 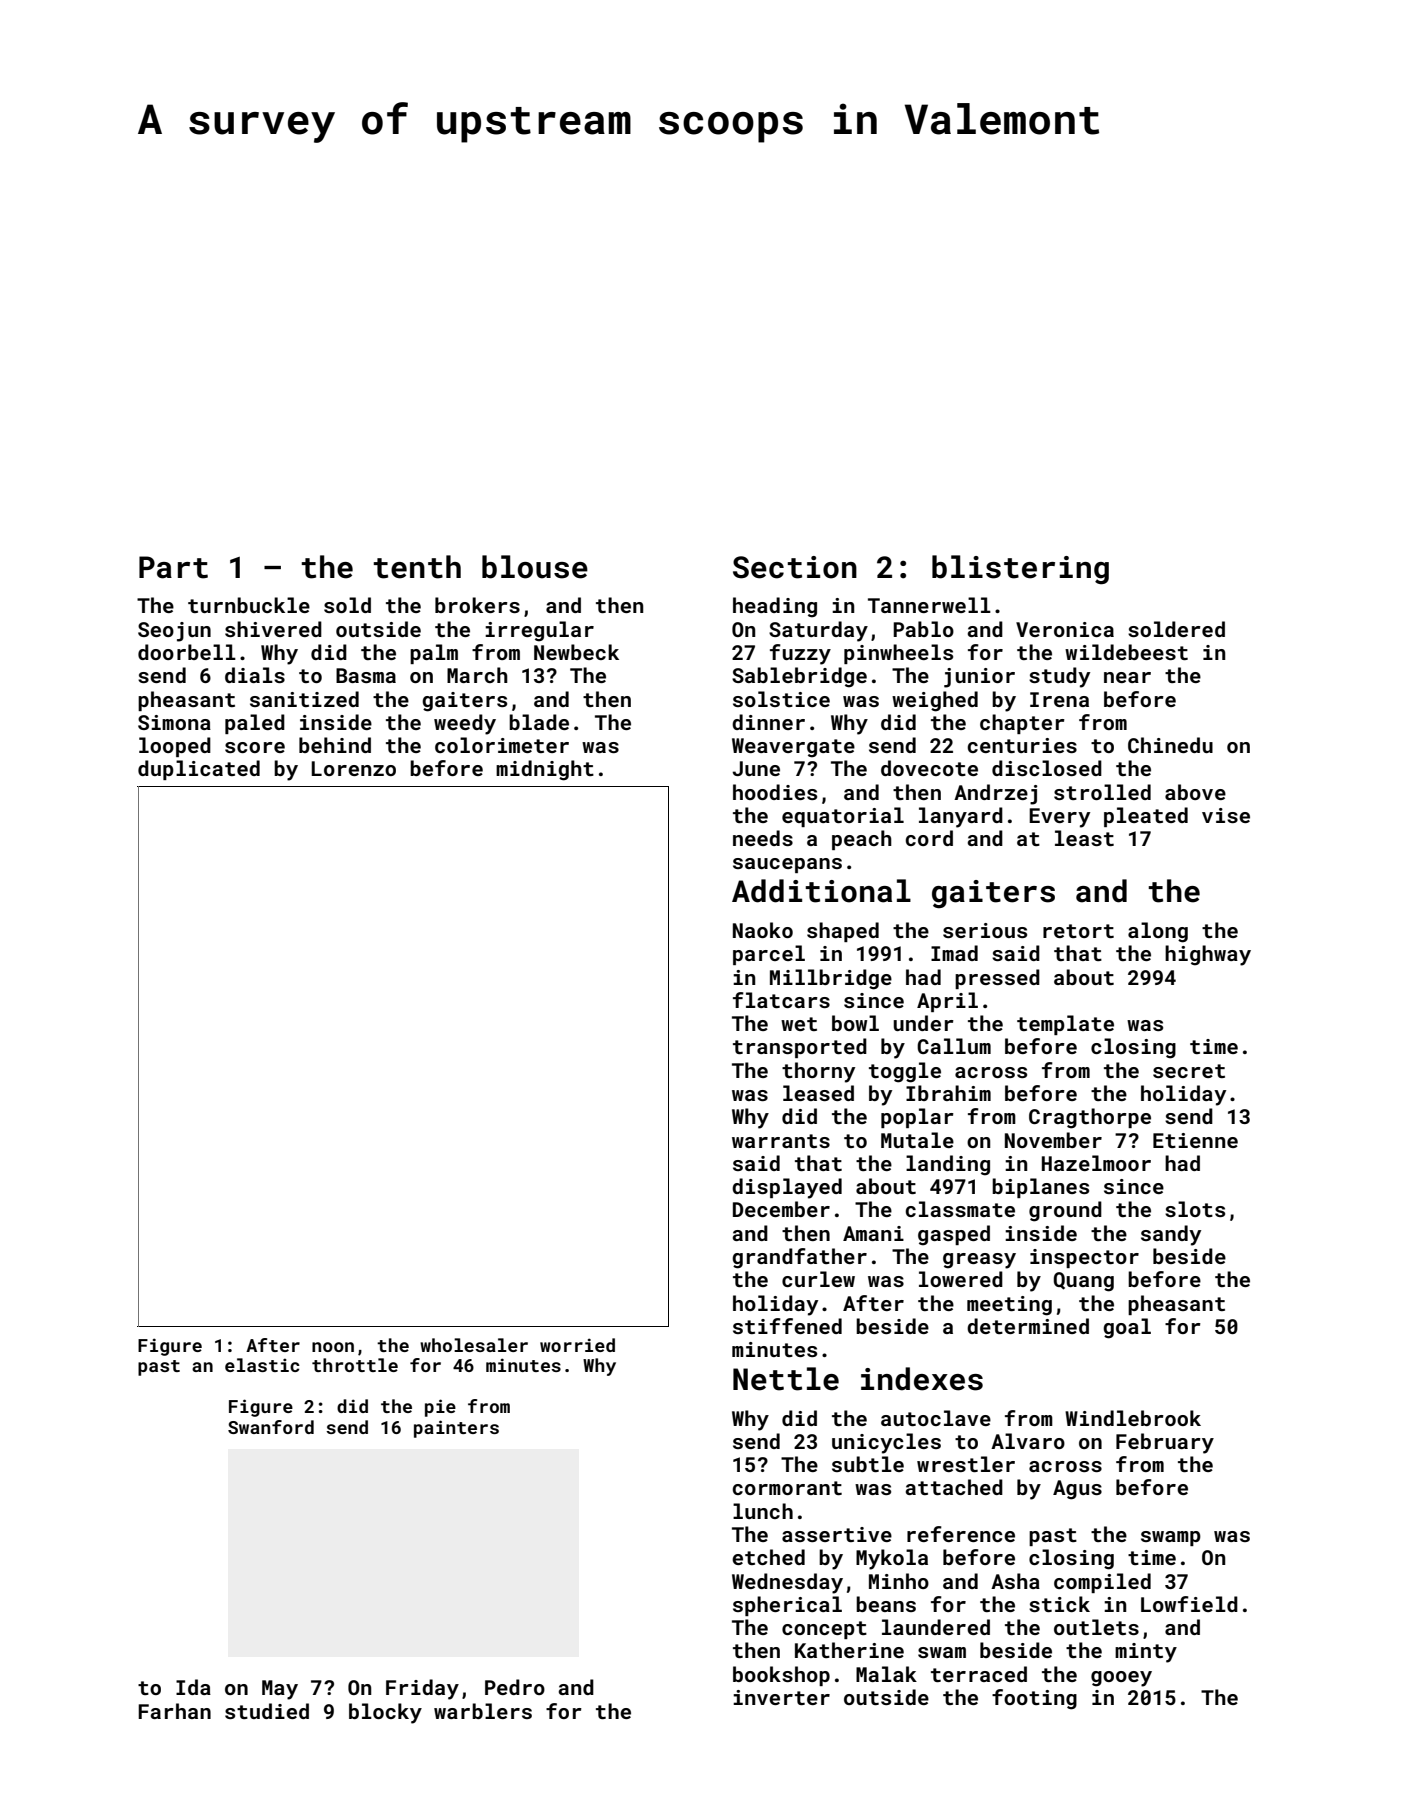 What do you see at coordinates (174, 1711) in the screenshot?
I see `Farhan` at bounding box center [174, 1711].
